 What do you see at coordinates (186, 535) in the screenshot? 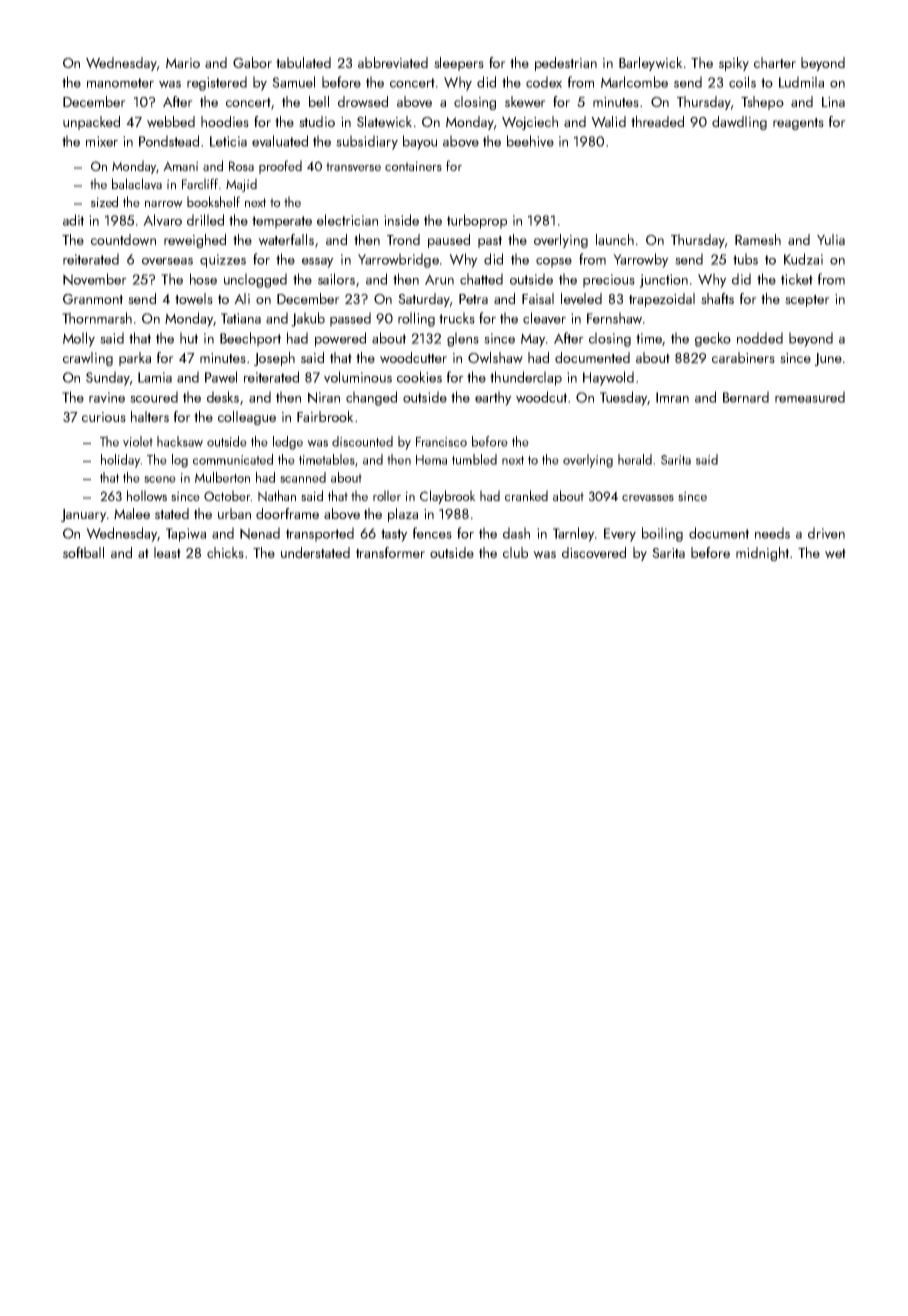
I see `Tapiwa` at bounding box center [186, 535].
